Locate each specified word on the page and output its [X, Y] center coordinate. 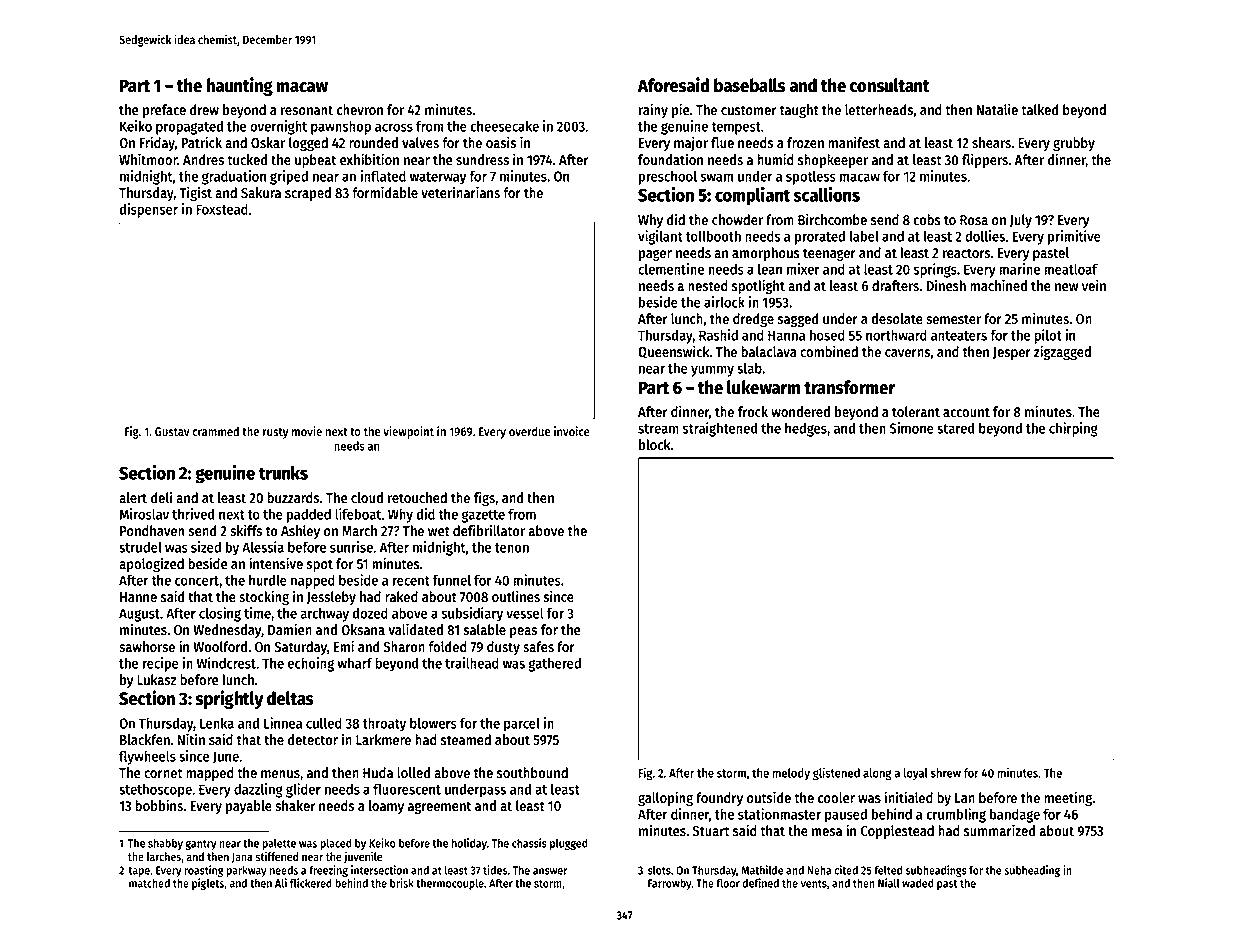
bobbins [159, 805]
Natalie [997, 109]
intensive [276, 563]
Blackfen [145, 739]
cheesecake [504, 126]
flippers [985, 160]
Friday [157, 143]
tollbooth [713, 236]
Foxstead [222, 209]
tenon [512, 548]
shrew [946, 773]
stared [956, 428]
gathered [554, 664]
